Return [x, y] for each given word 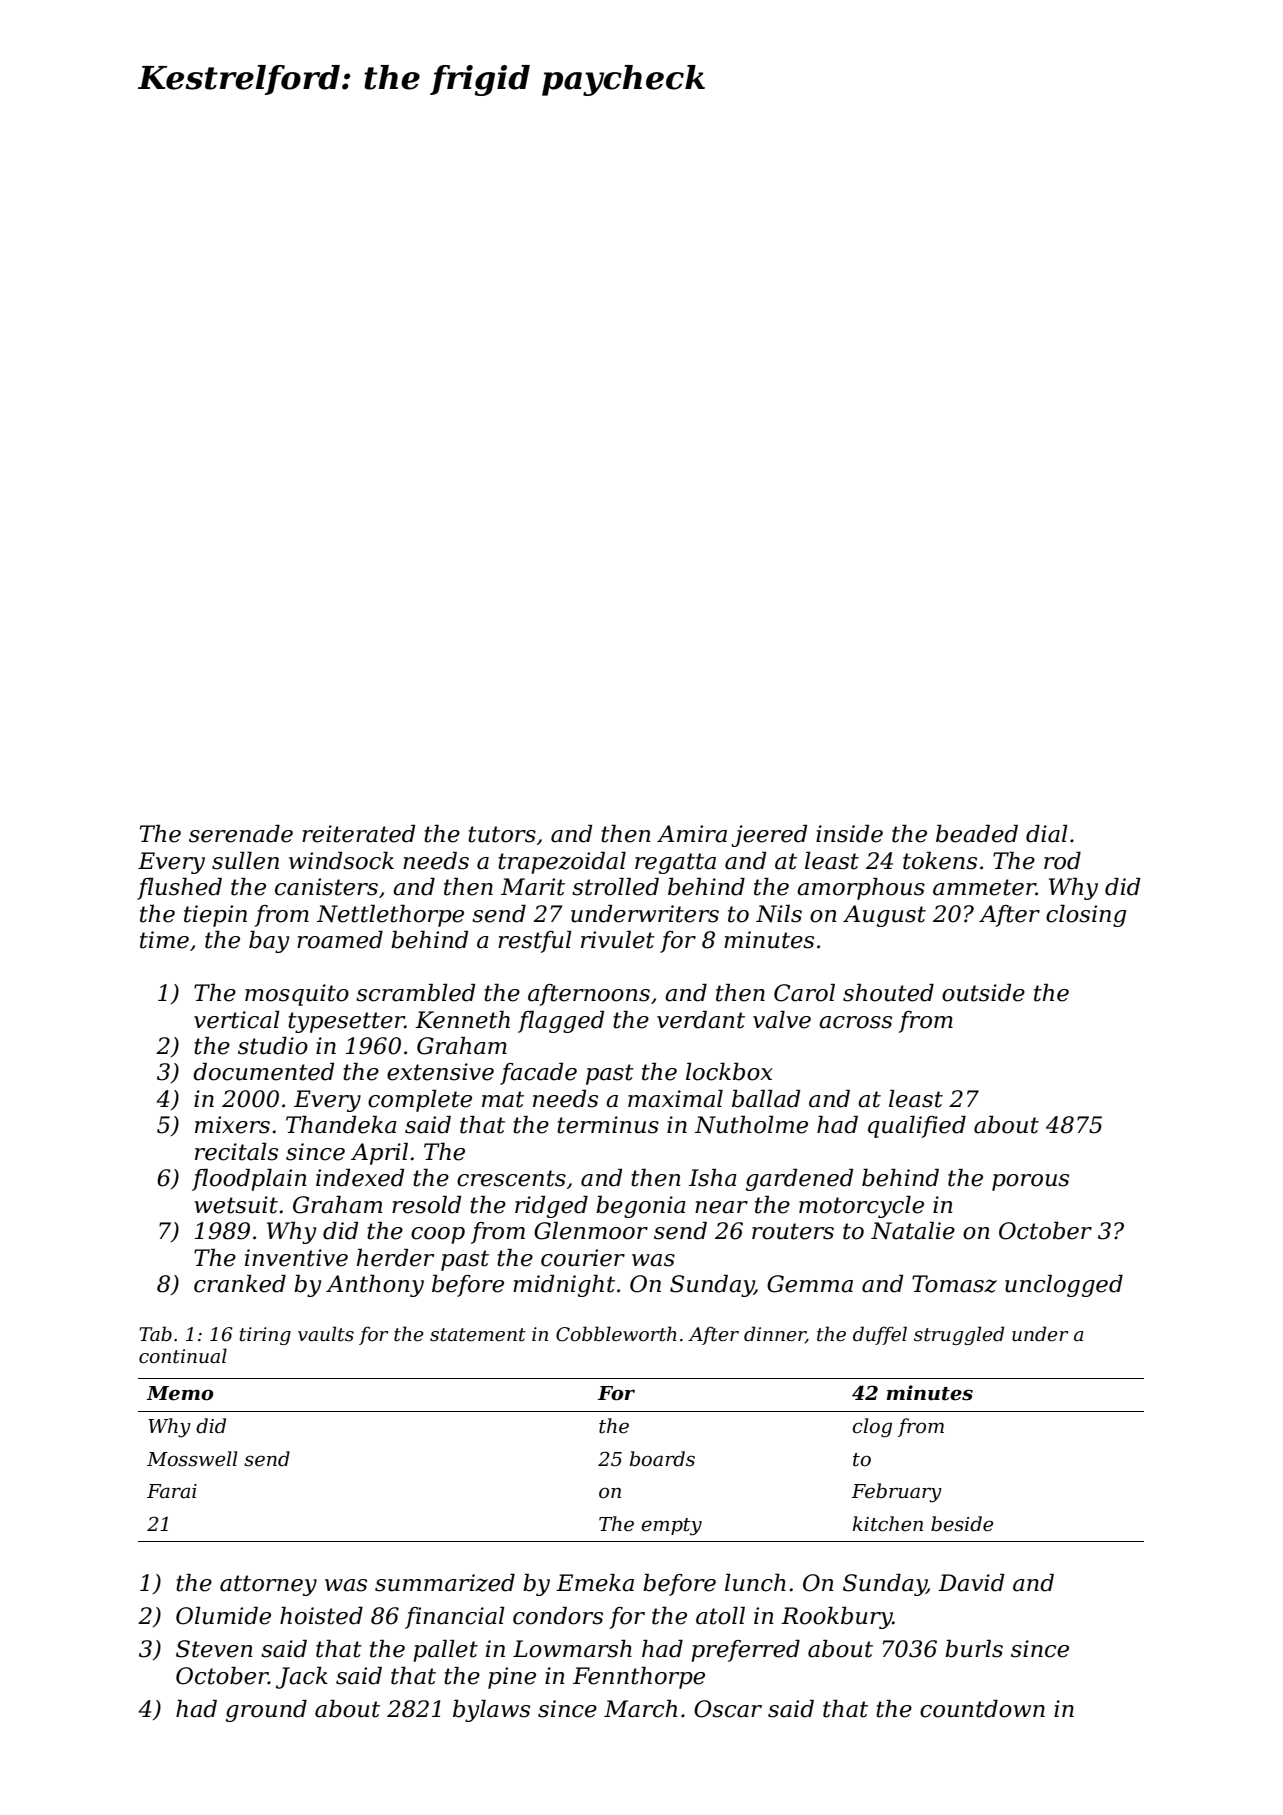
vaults [326, 1334]
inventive [296, 1258]
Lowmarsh [572, 1649]
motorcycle [861, 1207]
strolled [615, 887]
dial [1047, 834]
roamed [340, 940]
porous [1030, 1182]
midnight [564, 1286]
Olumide [223, 1616]
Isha [713, 1178]
